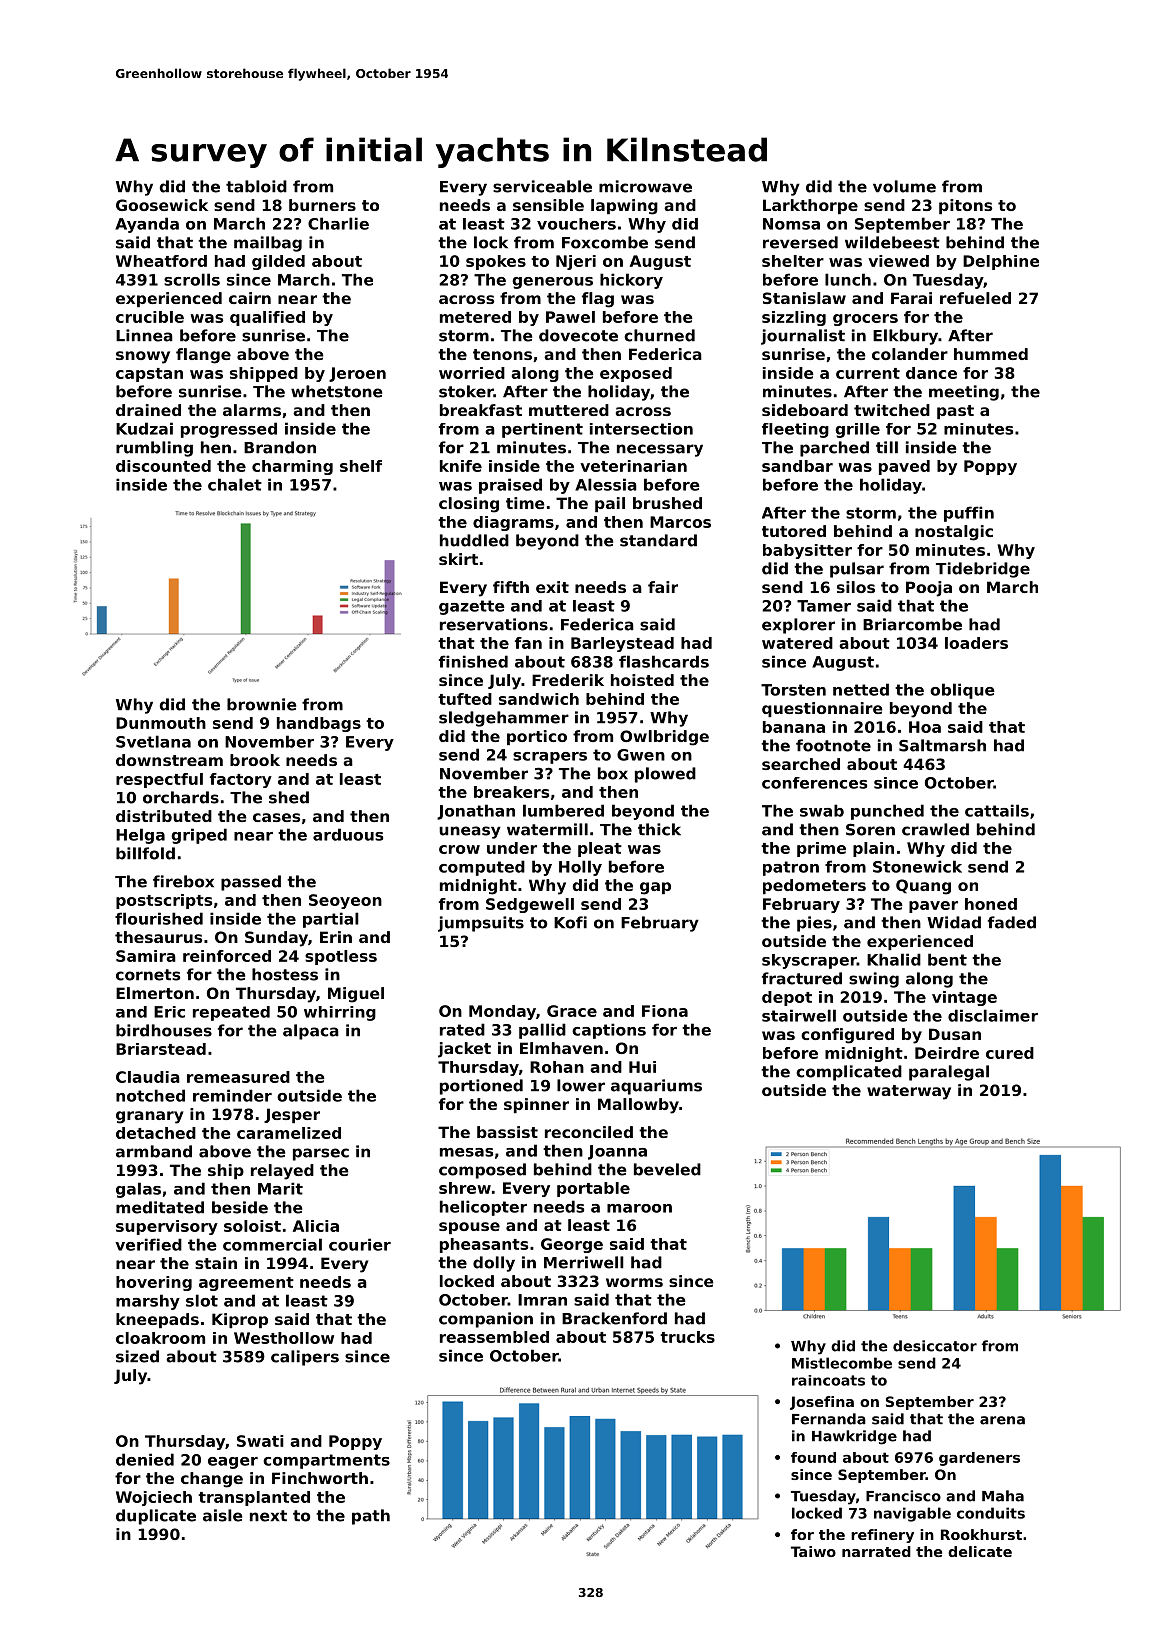  Describe the element at coordinates (868, 373) in the document. I see `current` at that location.
